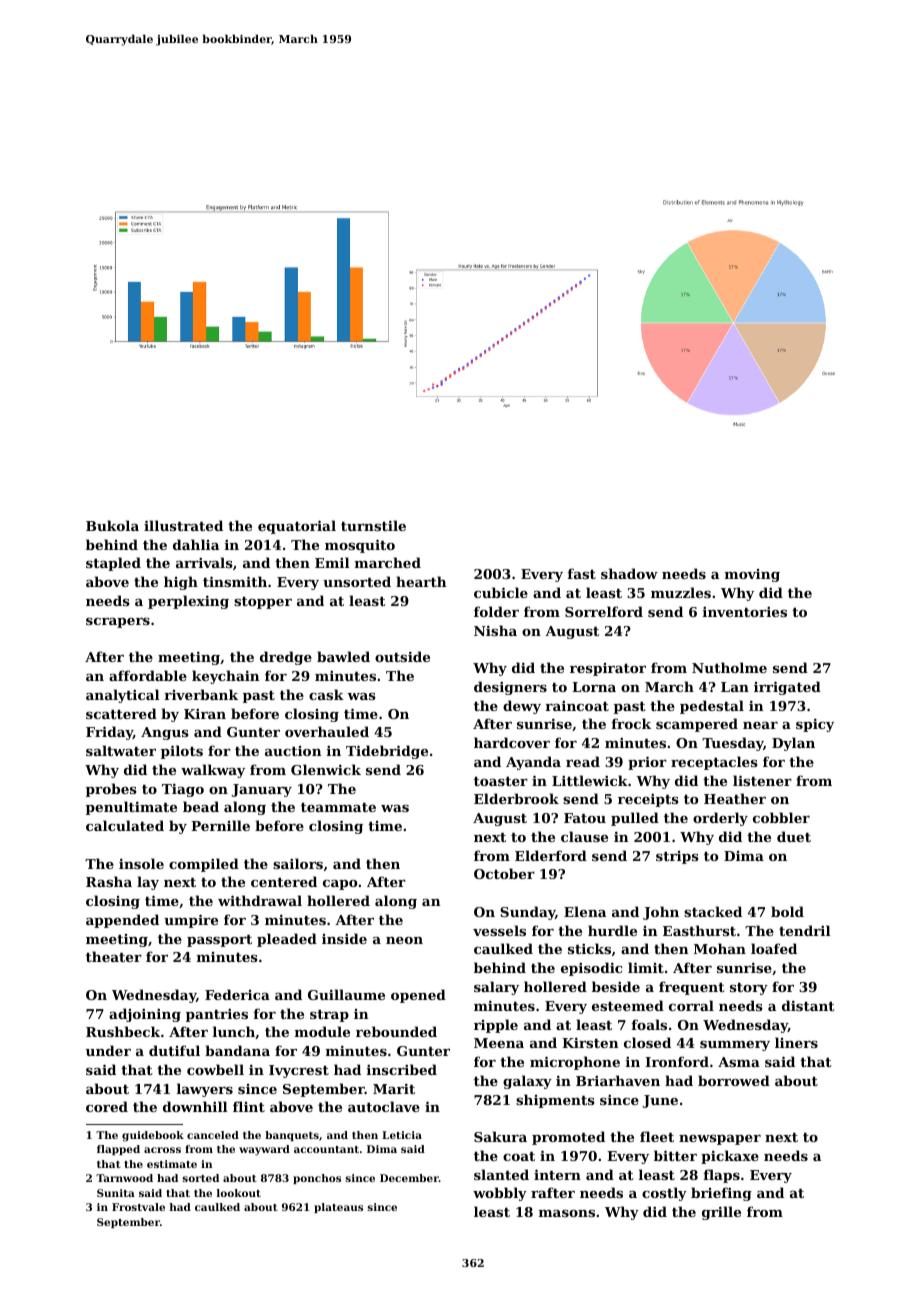 The height and width of the image is (1308, 924). I want to click on Angus, so click(165, 733).
